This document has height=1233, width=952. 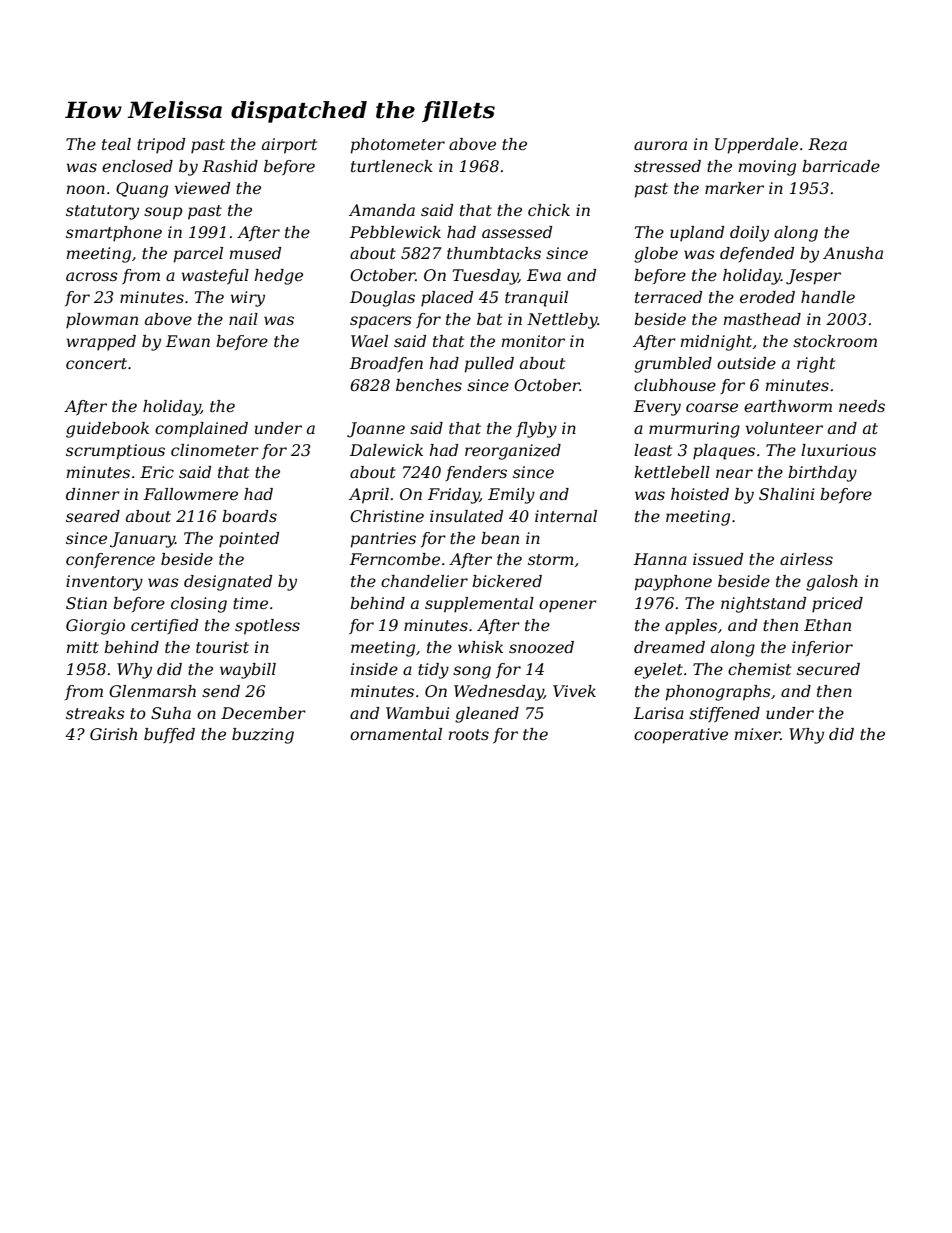 What do you see at coordinates (433, 671) in the document?
I see `tidy` at bounding box center [433, 671].
